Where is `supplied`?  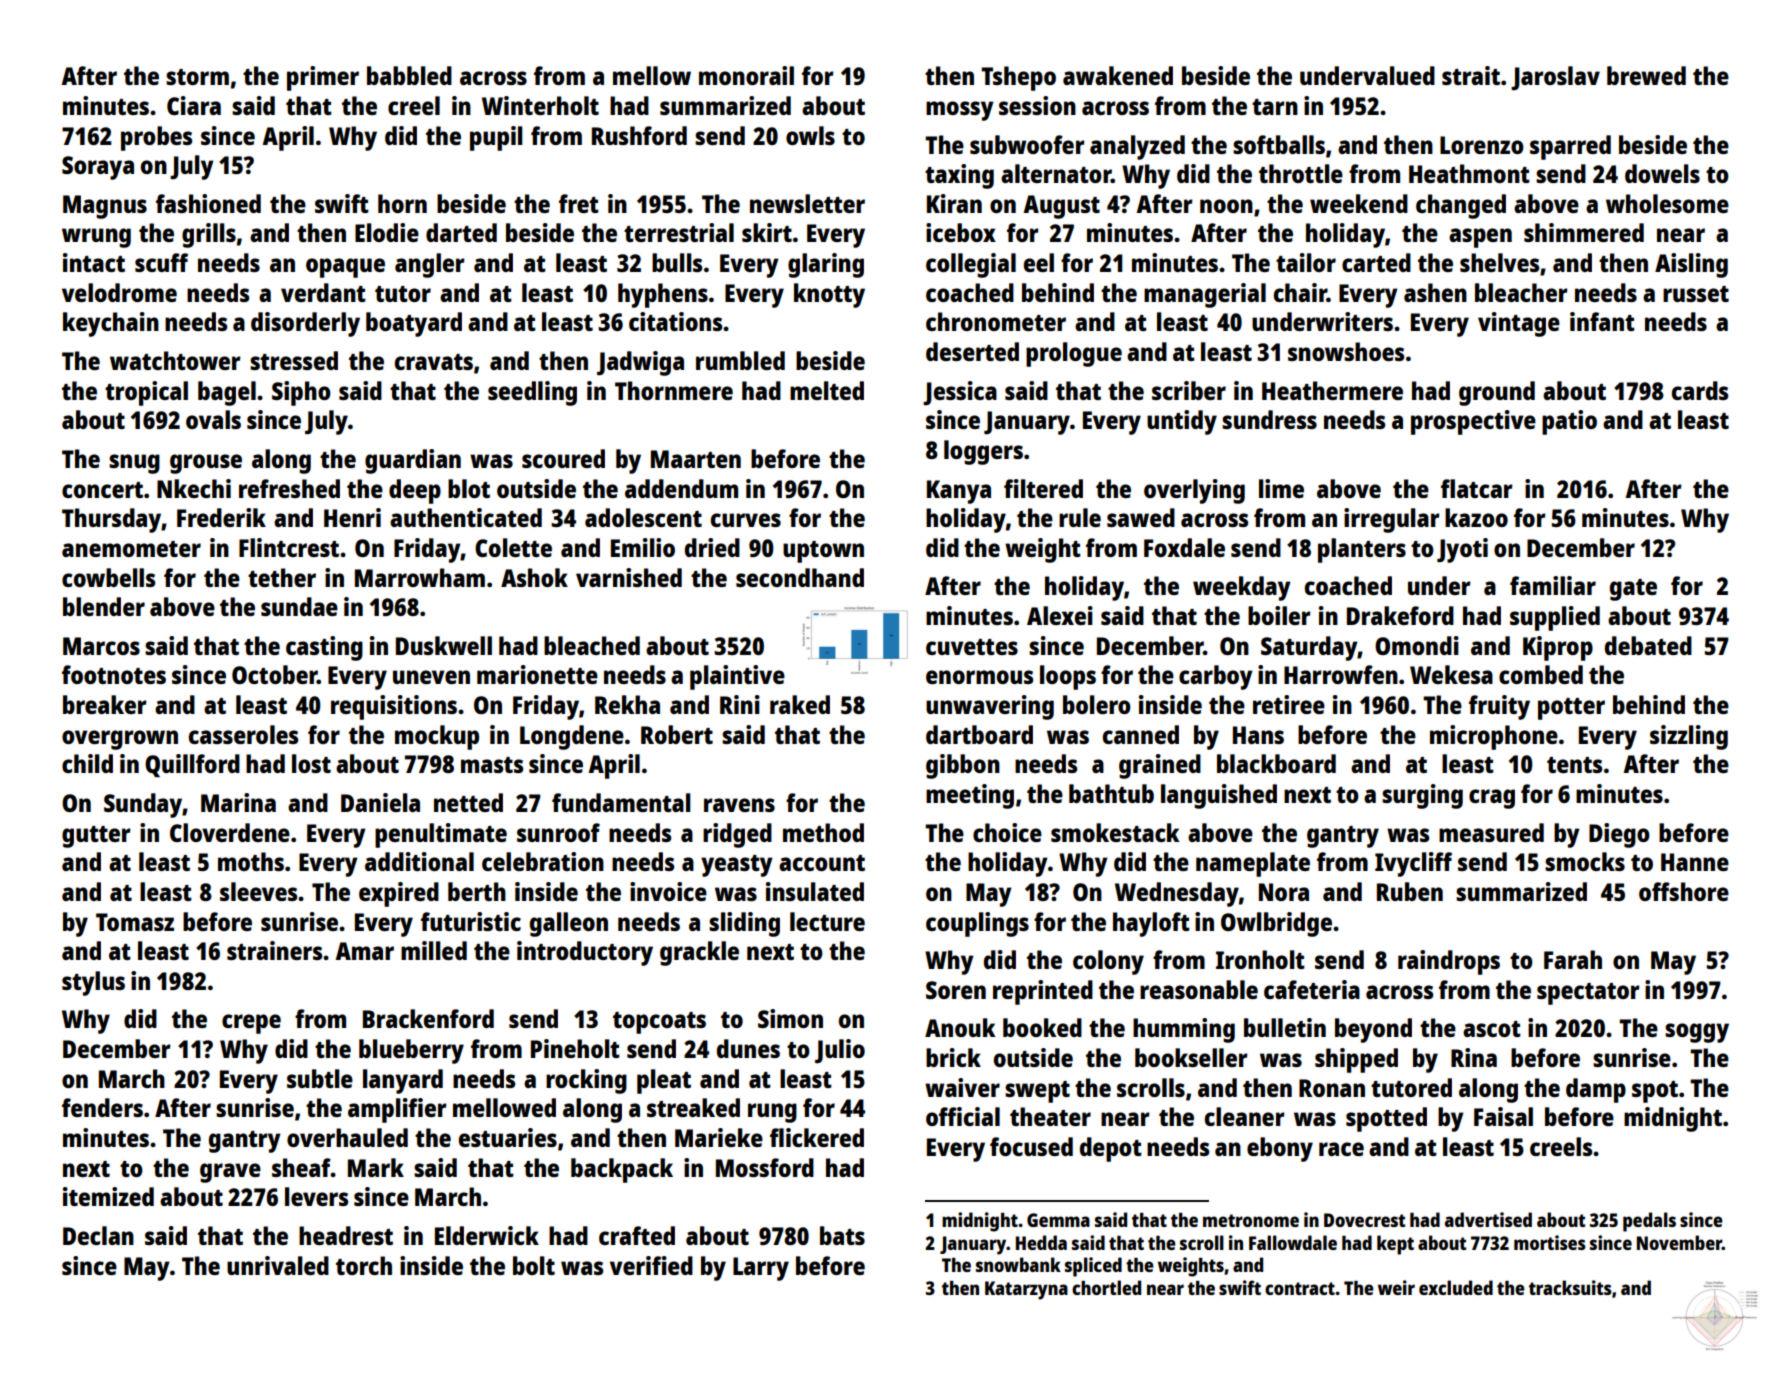
supplied is located at coordinates (1555, 618).
